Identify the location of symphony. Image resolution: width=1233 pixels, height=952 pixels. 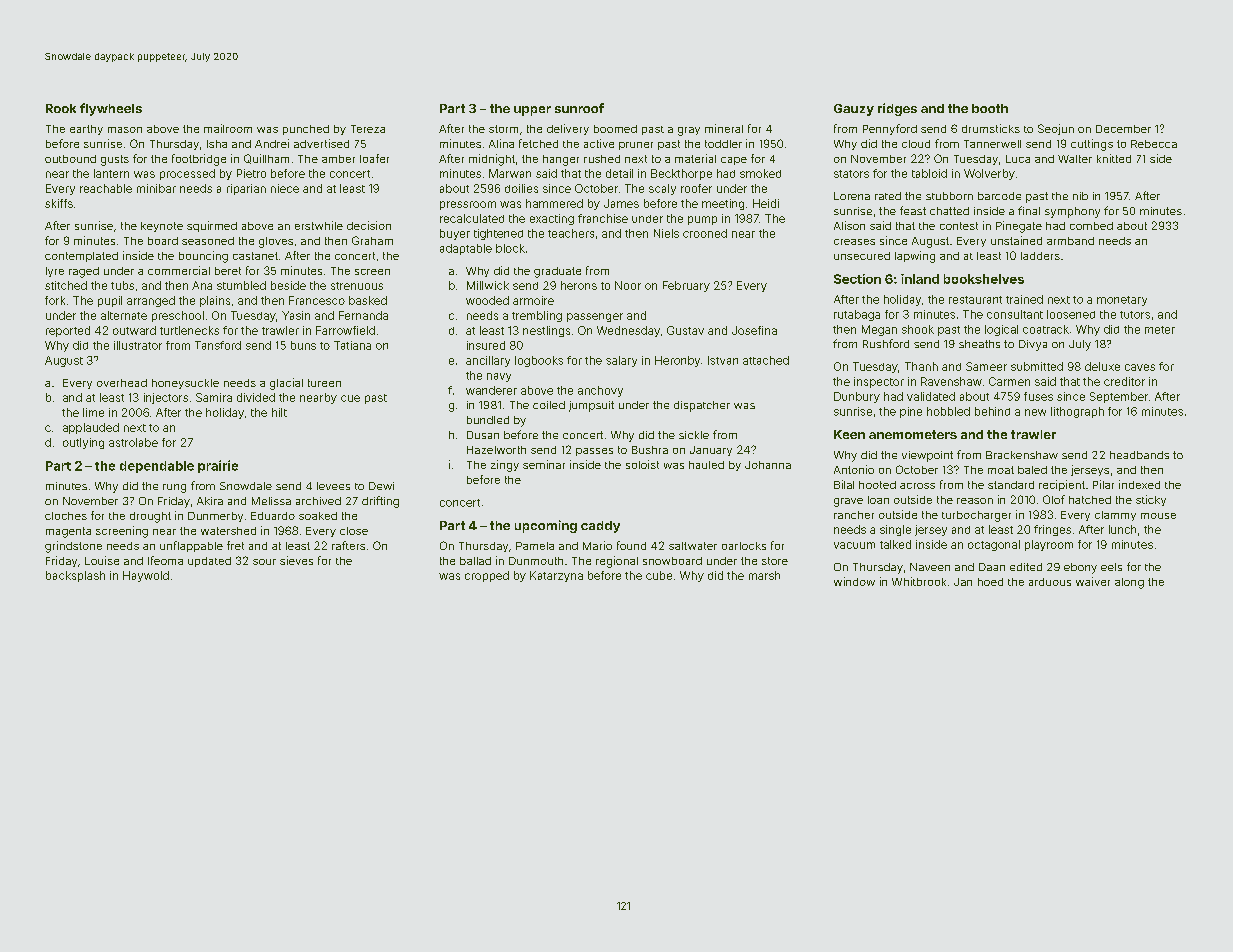
(1072, 212).
